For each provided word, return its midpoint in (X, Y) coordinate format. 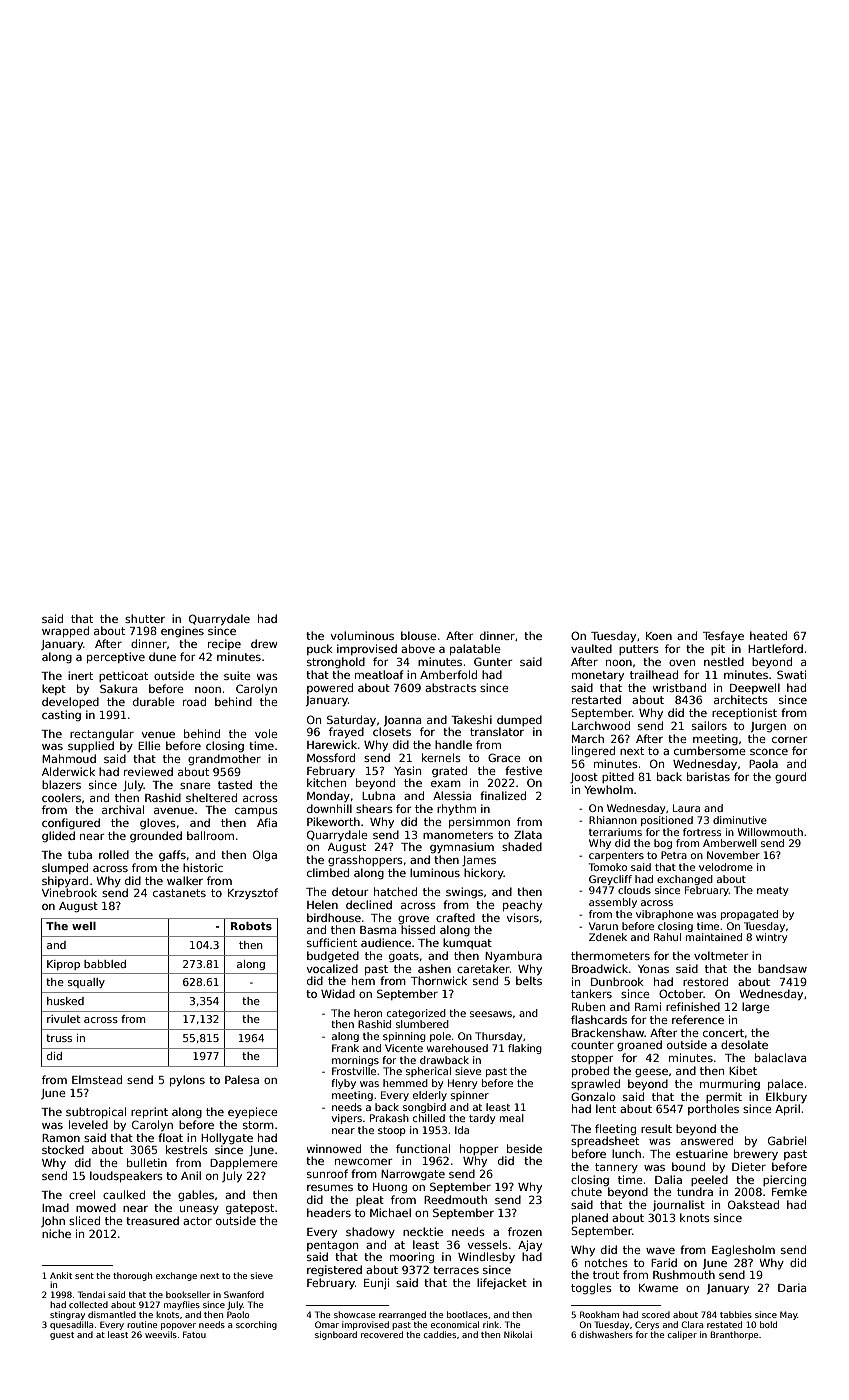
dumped (519, 720)
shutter (145, 618)
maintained (714, 937)
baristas (708, 776)
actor (197, 1221)
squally (86, 983)
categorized (416, 1014)
